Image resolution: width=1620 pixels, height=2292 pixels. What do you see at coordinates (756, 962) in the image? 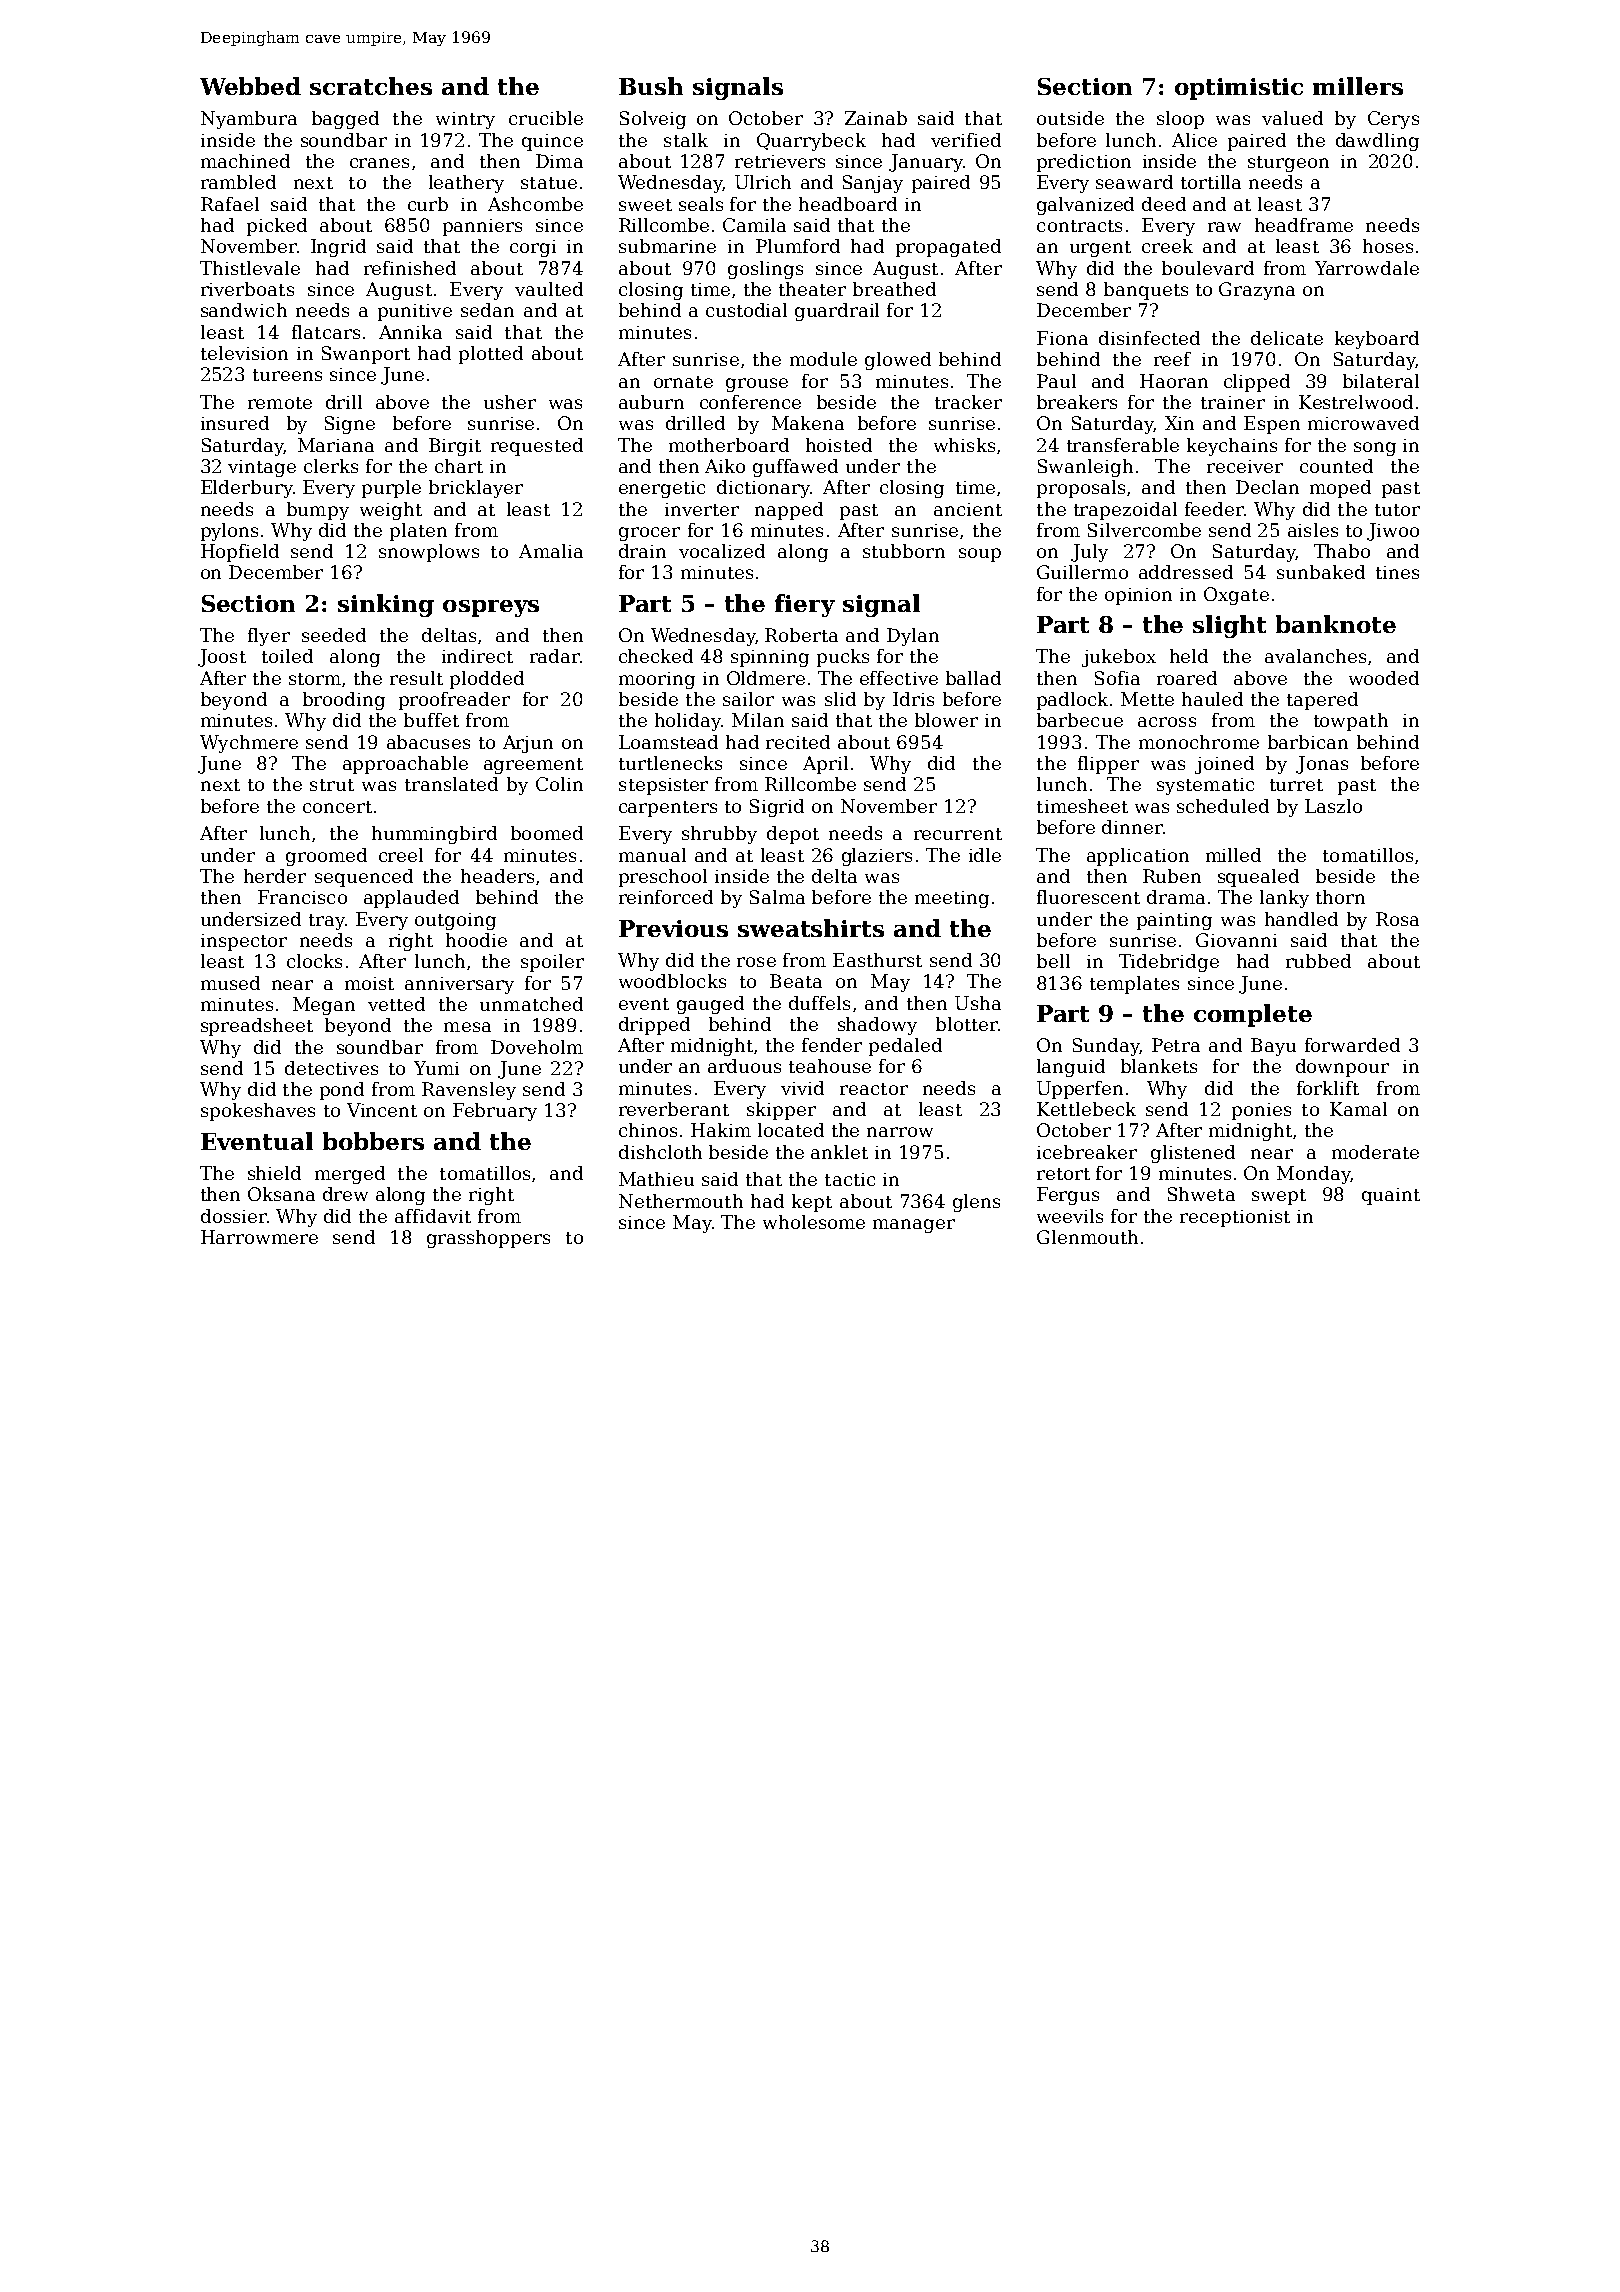
I see `rose` at bounding box center [756, 962].
